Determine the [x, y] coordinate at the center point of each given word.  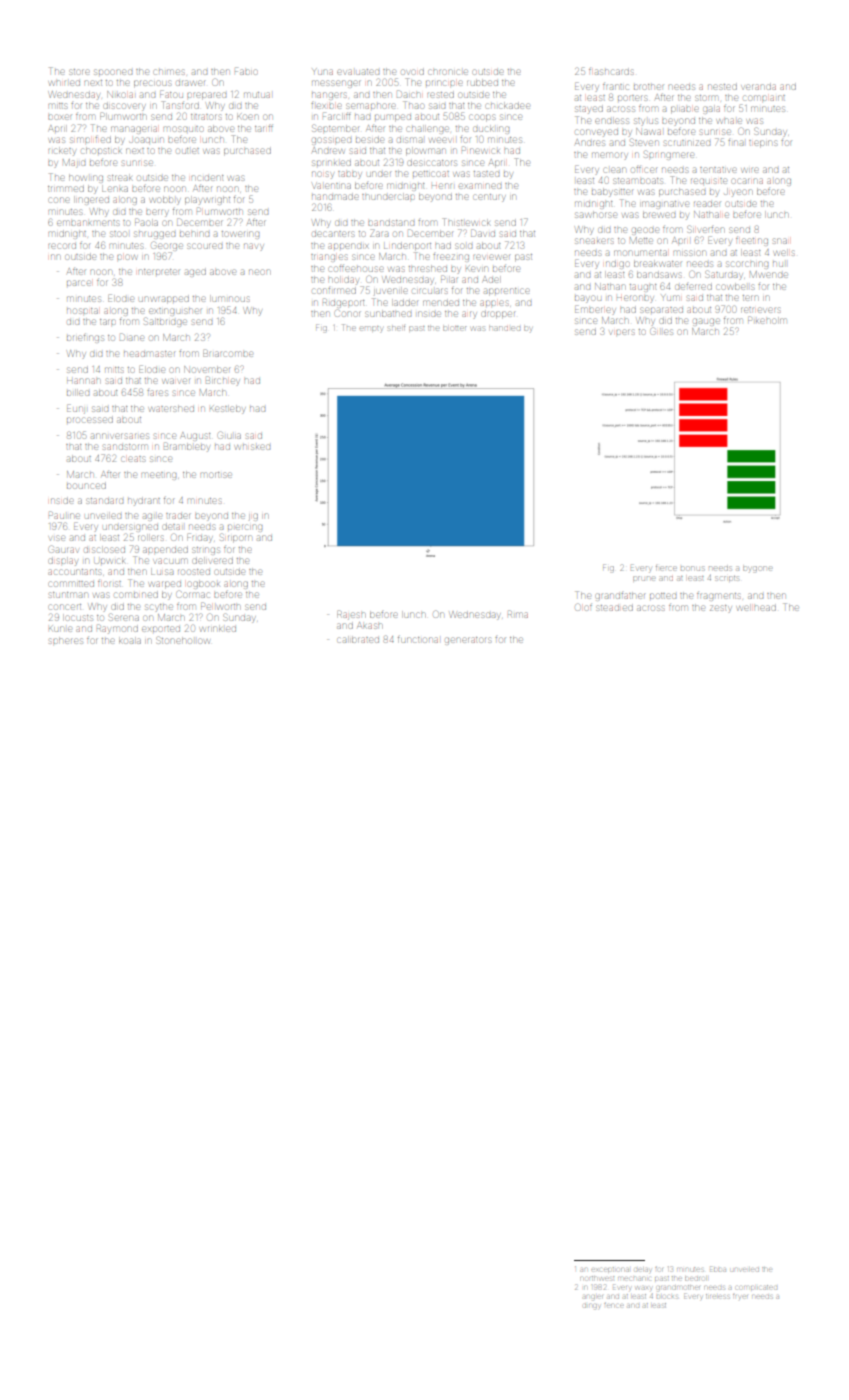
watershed [171, 409]
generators [468, 641]
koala [130, 641]
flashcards [611, 71]
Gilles [662, 331]
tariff [264, 128]
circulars [430, 291]
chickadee [508, 106]
